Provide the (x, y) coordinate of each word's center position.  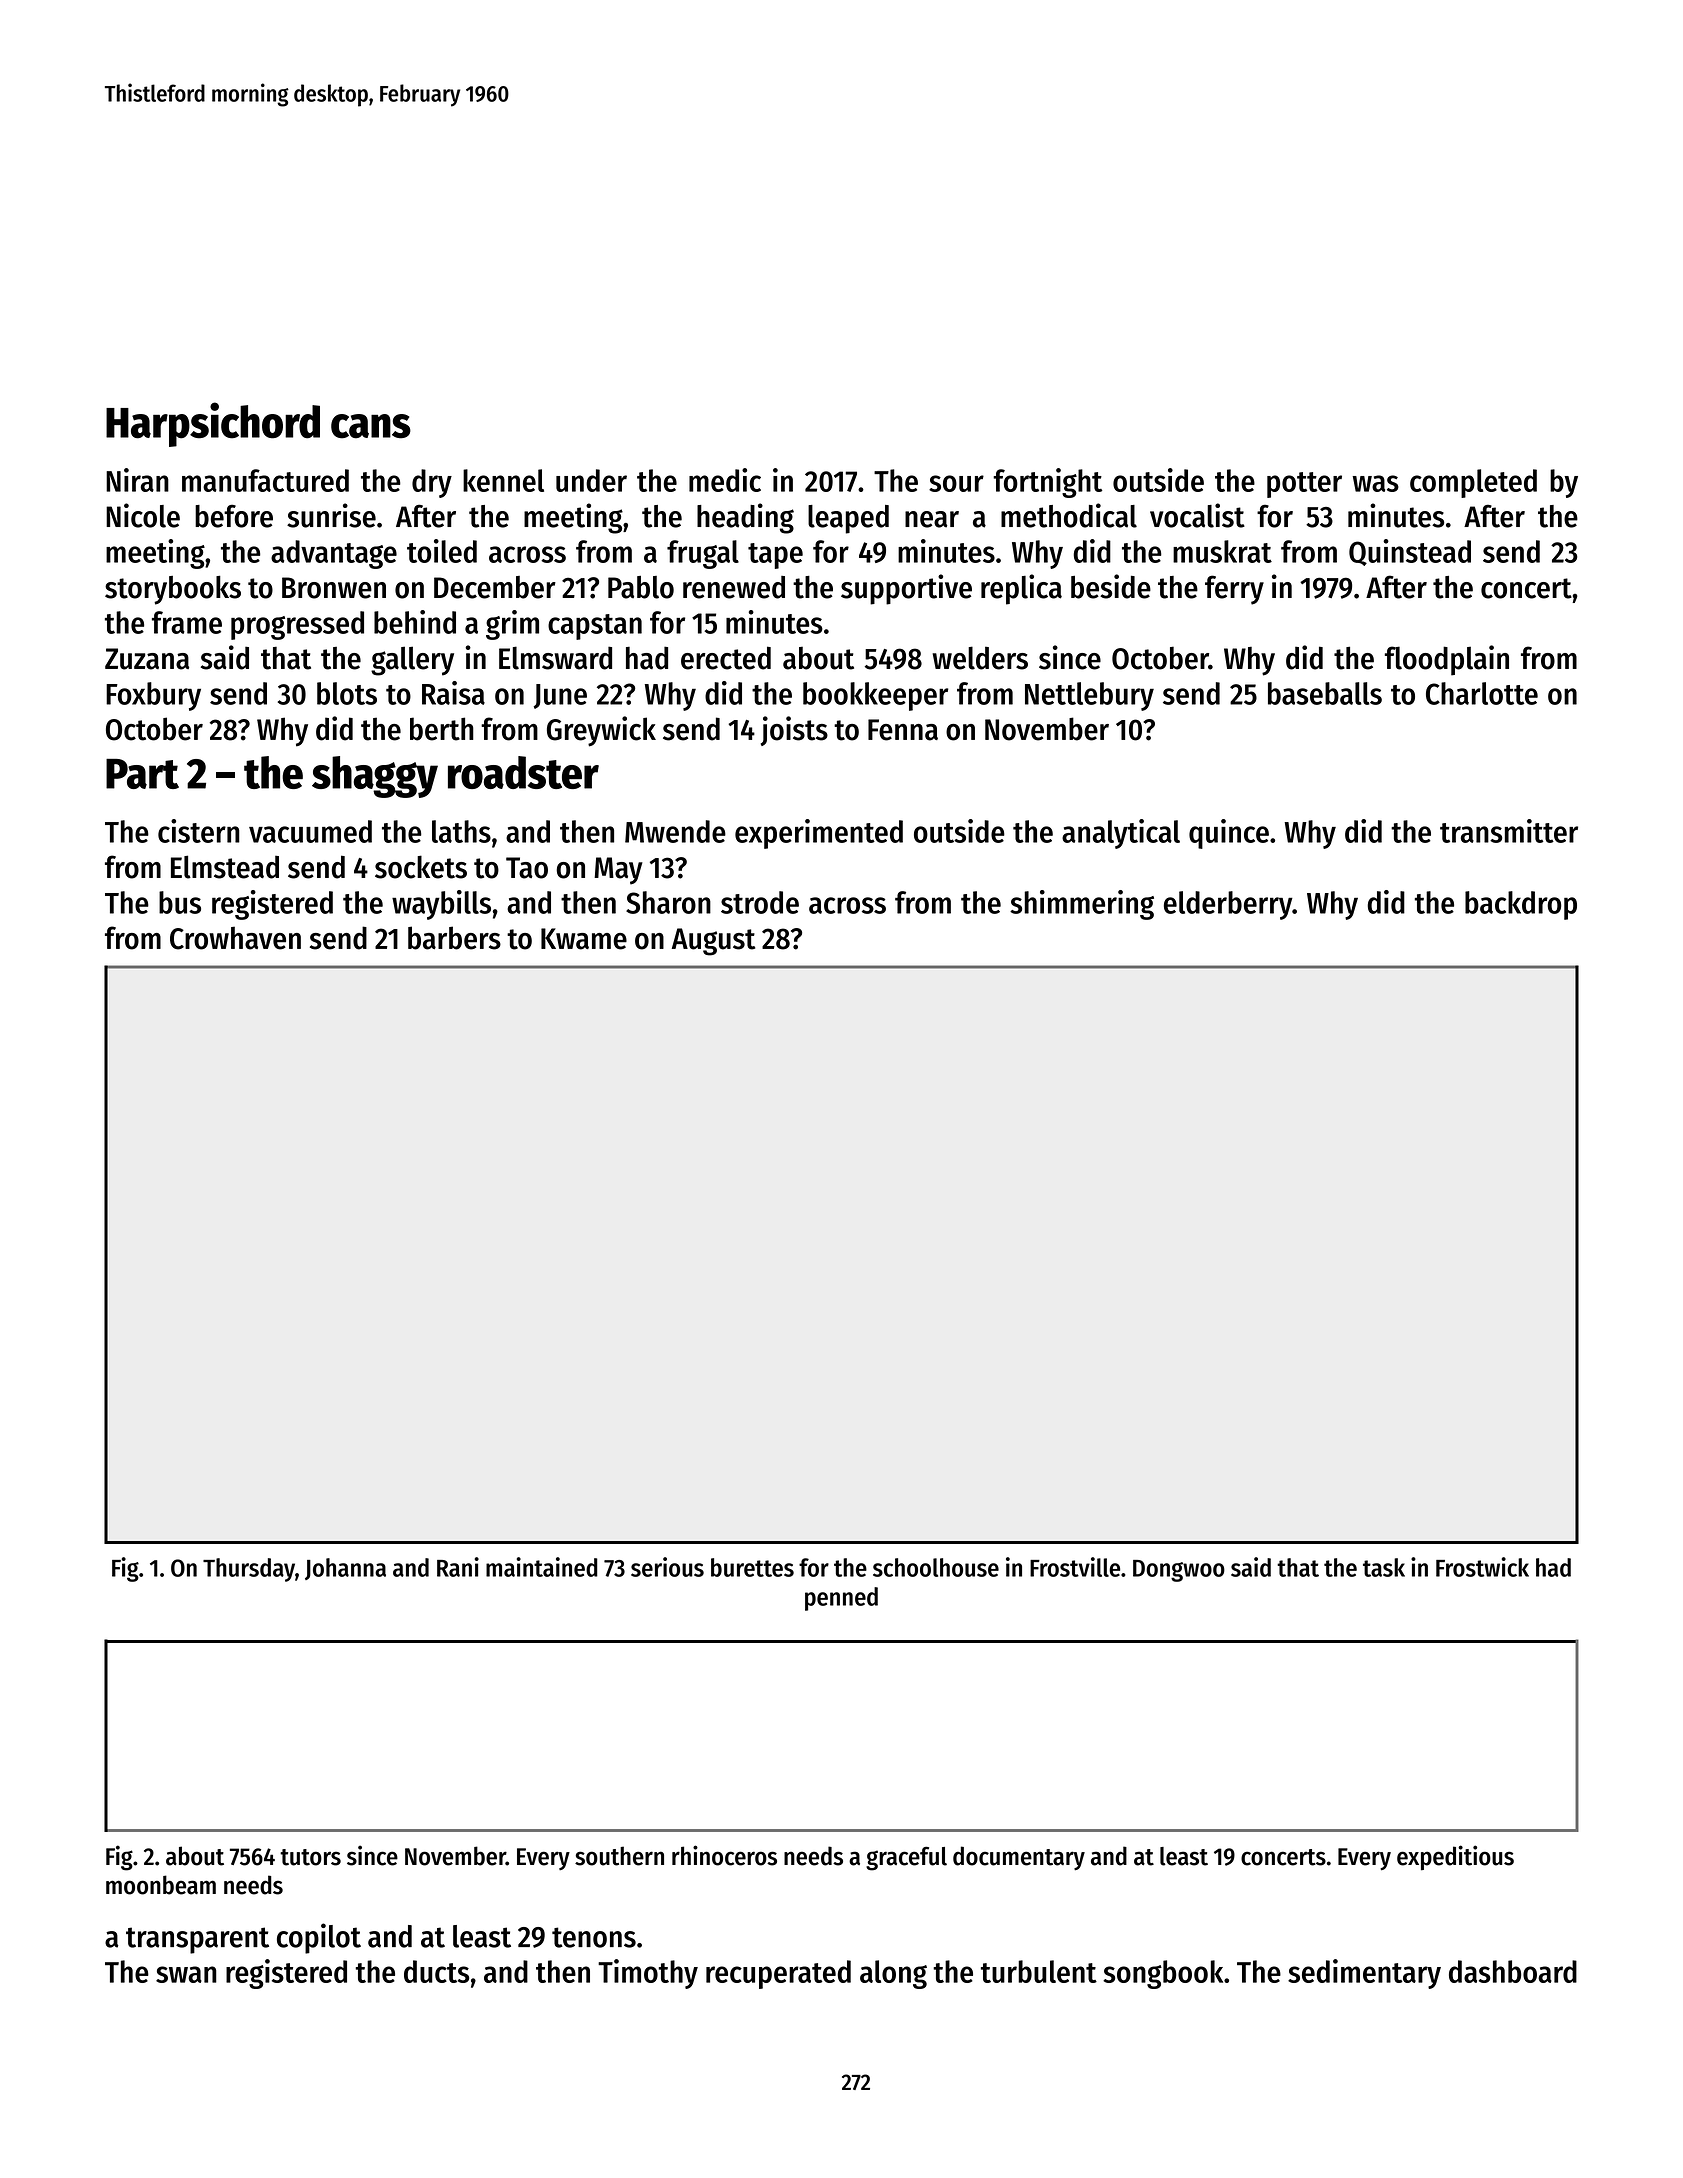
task (1384, 1567)
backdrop (1521, 905)
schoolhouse (936, 1567)
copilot (319, 1938)
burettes (752, 1567)
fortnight (1047, 483)
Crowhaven (235, 938)
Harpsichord (213, 424)
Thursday (249, 1570)
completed (1473, 483)
